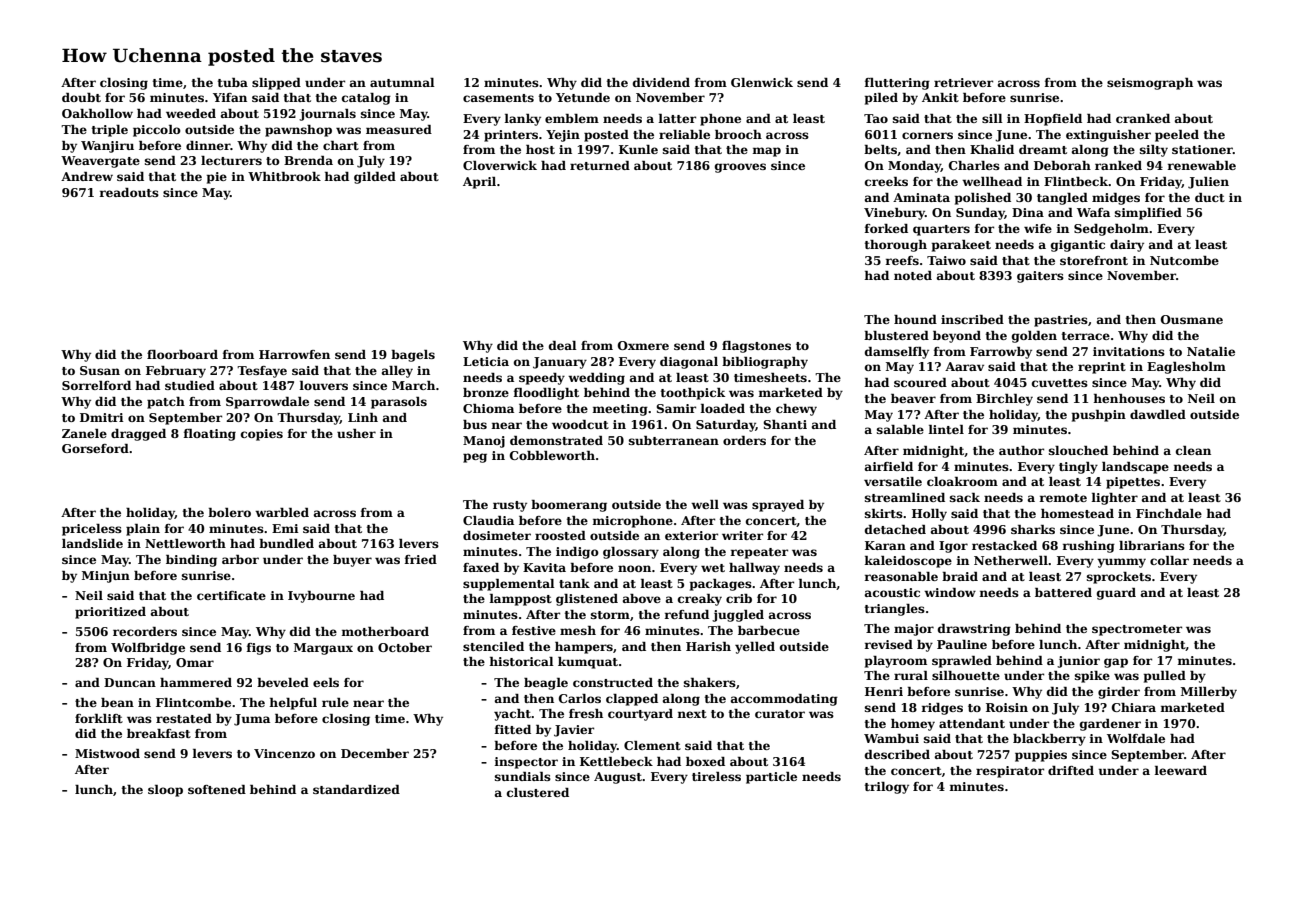 The height and width of the page is (924, 1308). Describe the element at coordinates (1210, 197) in the page. I see `duct` at that location.
